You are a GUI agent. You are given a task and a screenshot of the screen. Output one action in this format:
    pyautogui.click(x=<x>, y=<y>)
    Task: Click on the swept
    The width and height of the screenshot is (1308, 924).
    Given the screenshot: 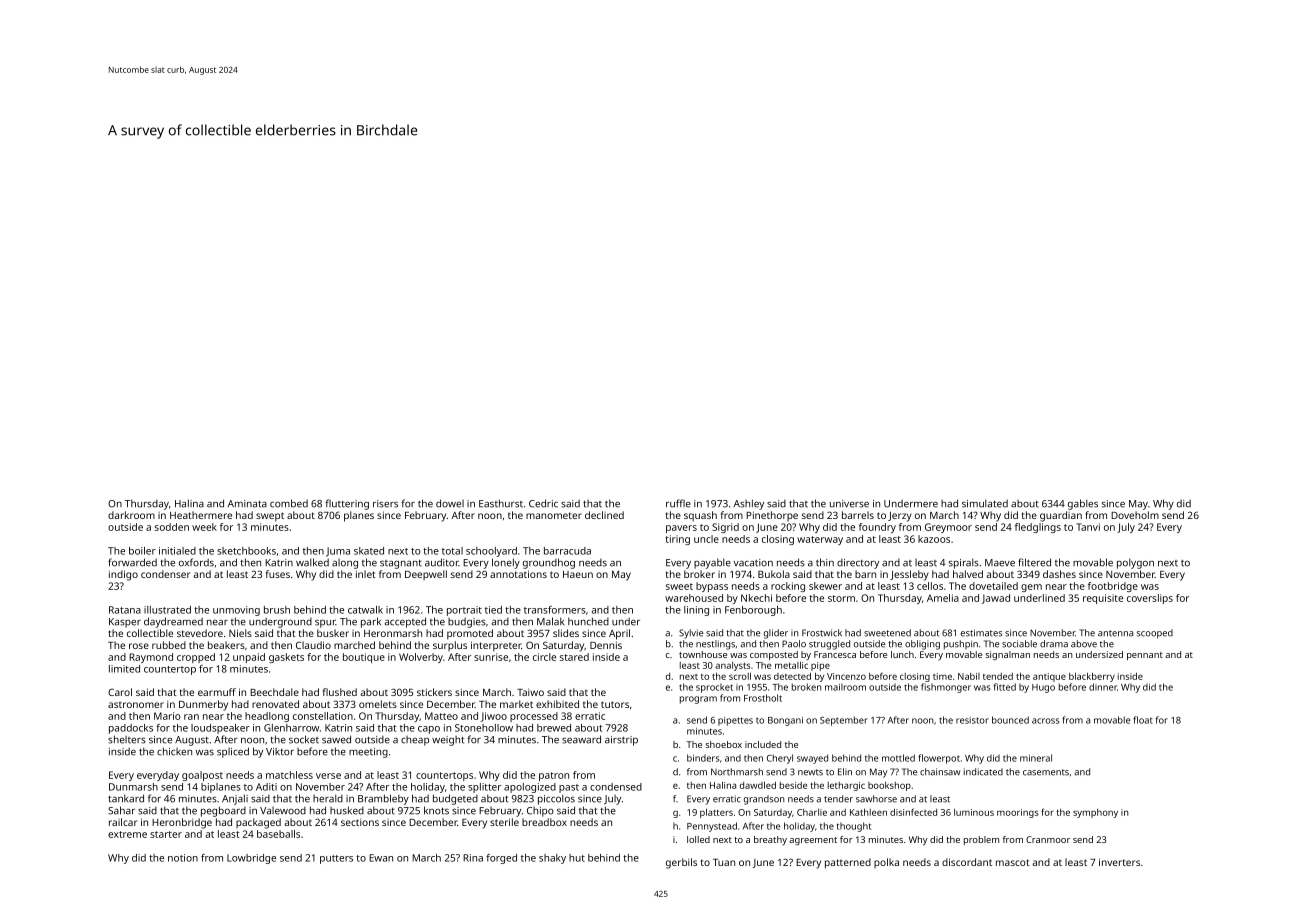 What is the action you would take?
    pyautogui.click(x=270, y=517)
